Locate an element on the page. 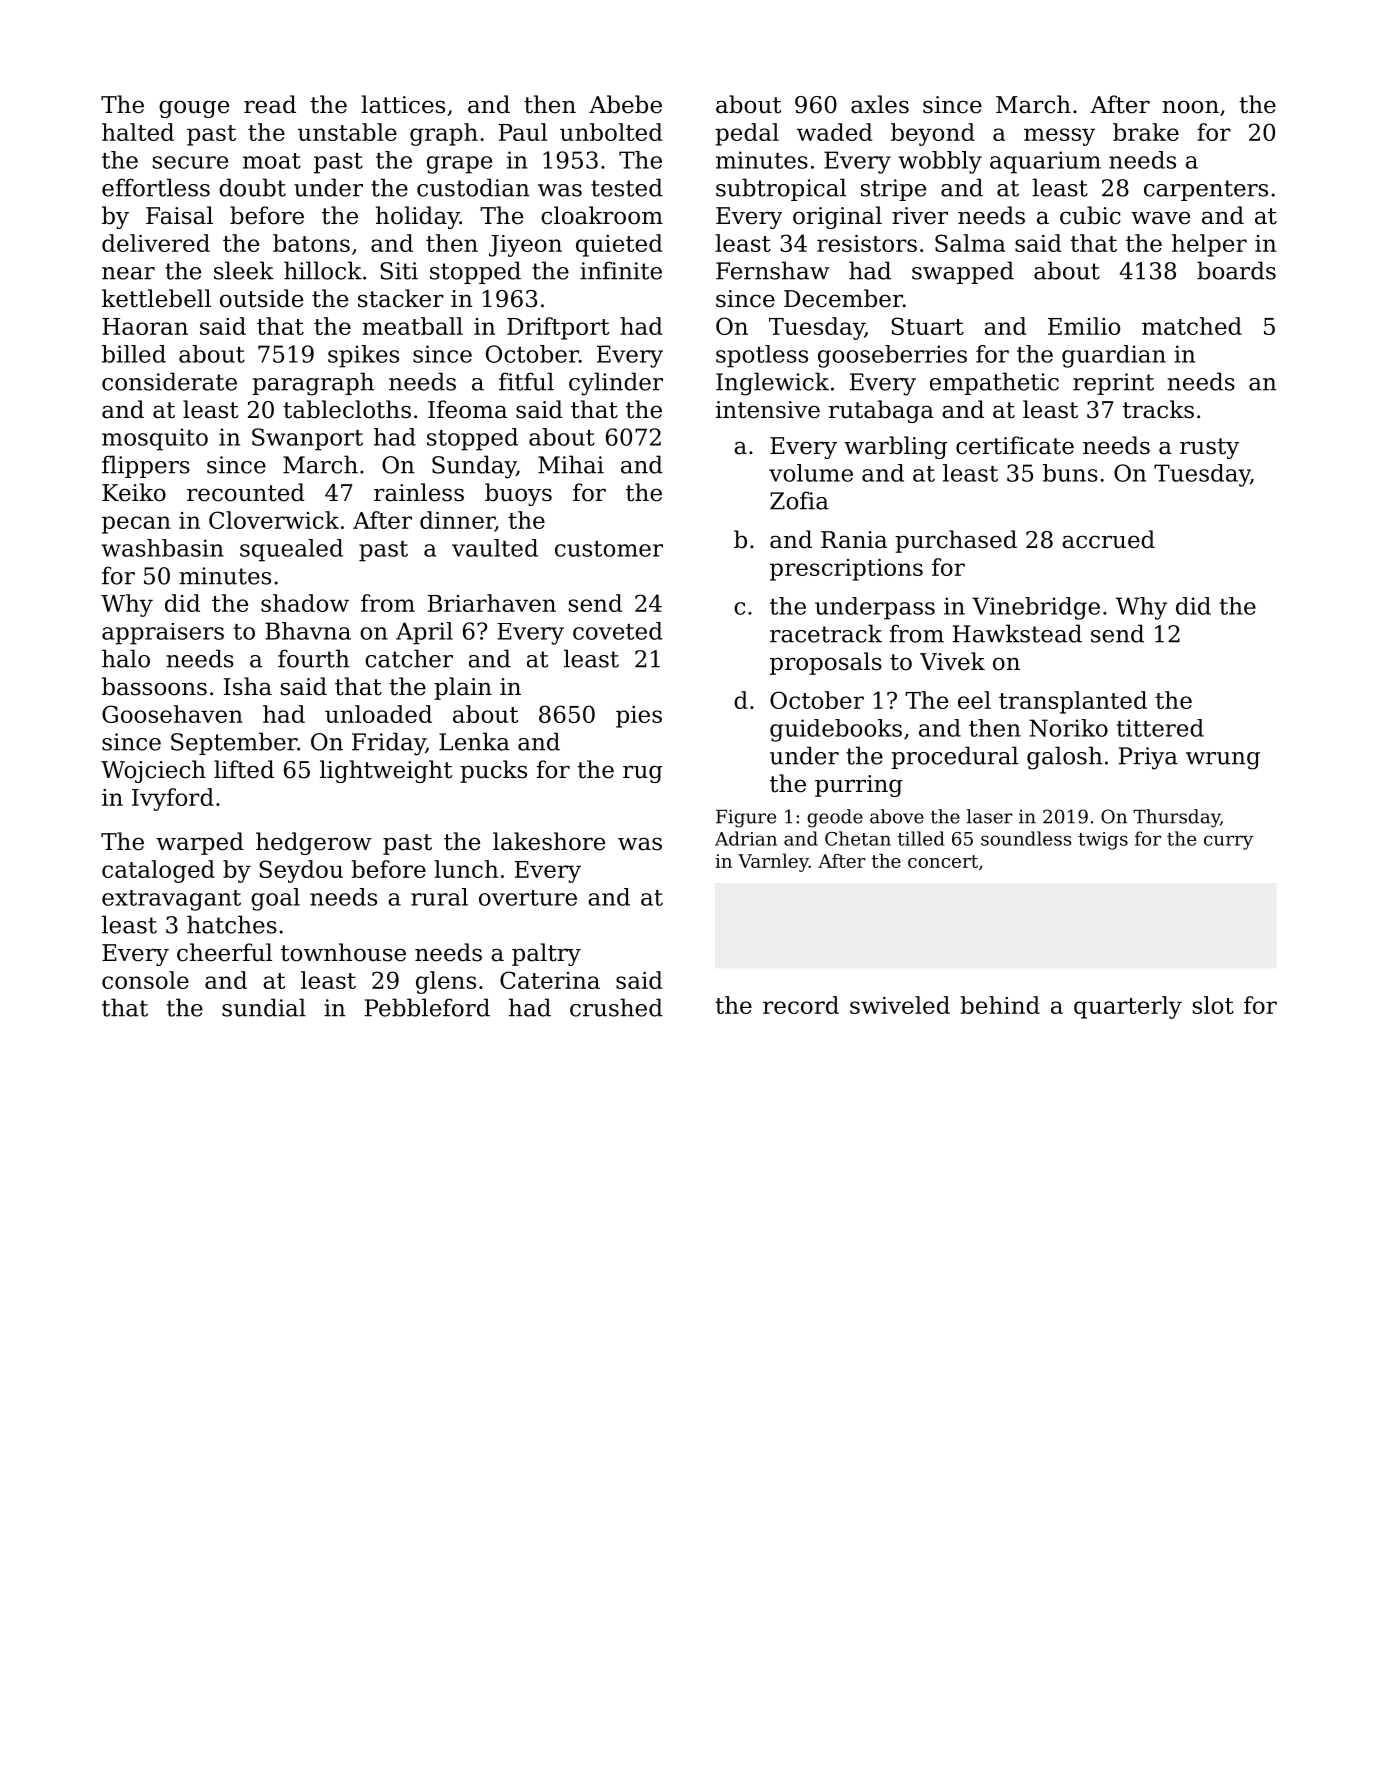  Briarhaven is located at coordinates (492, 603).
